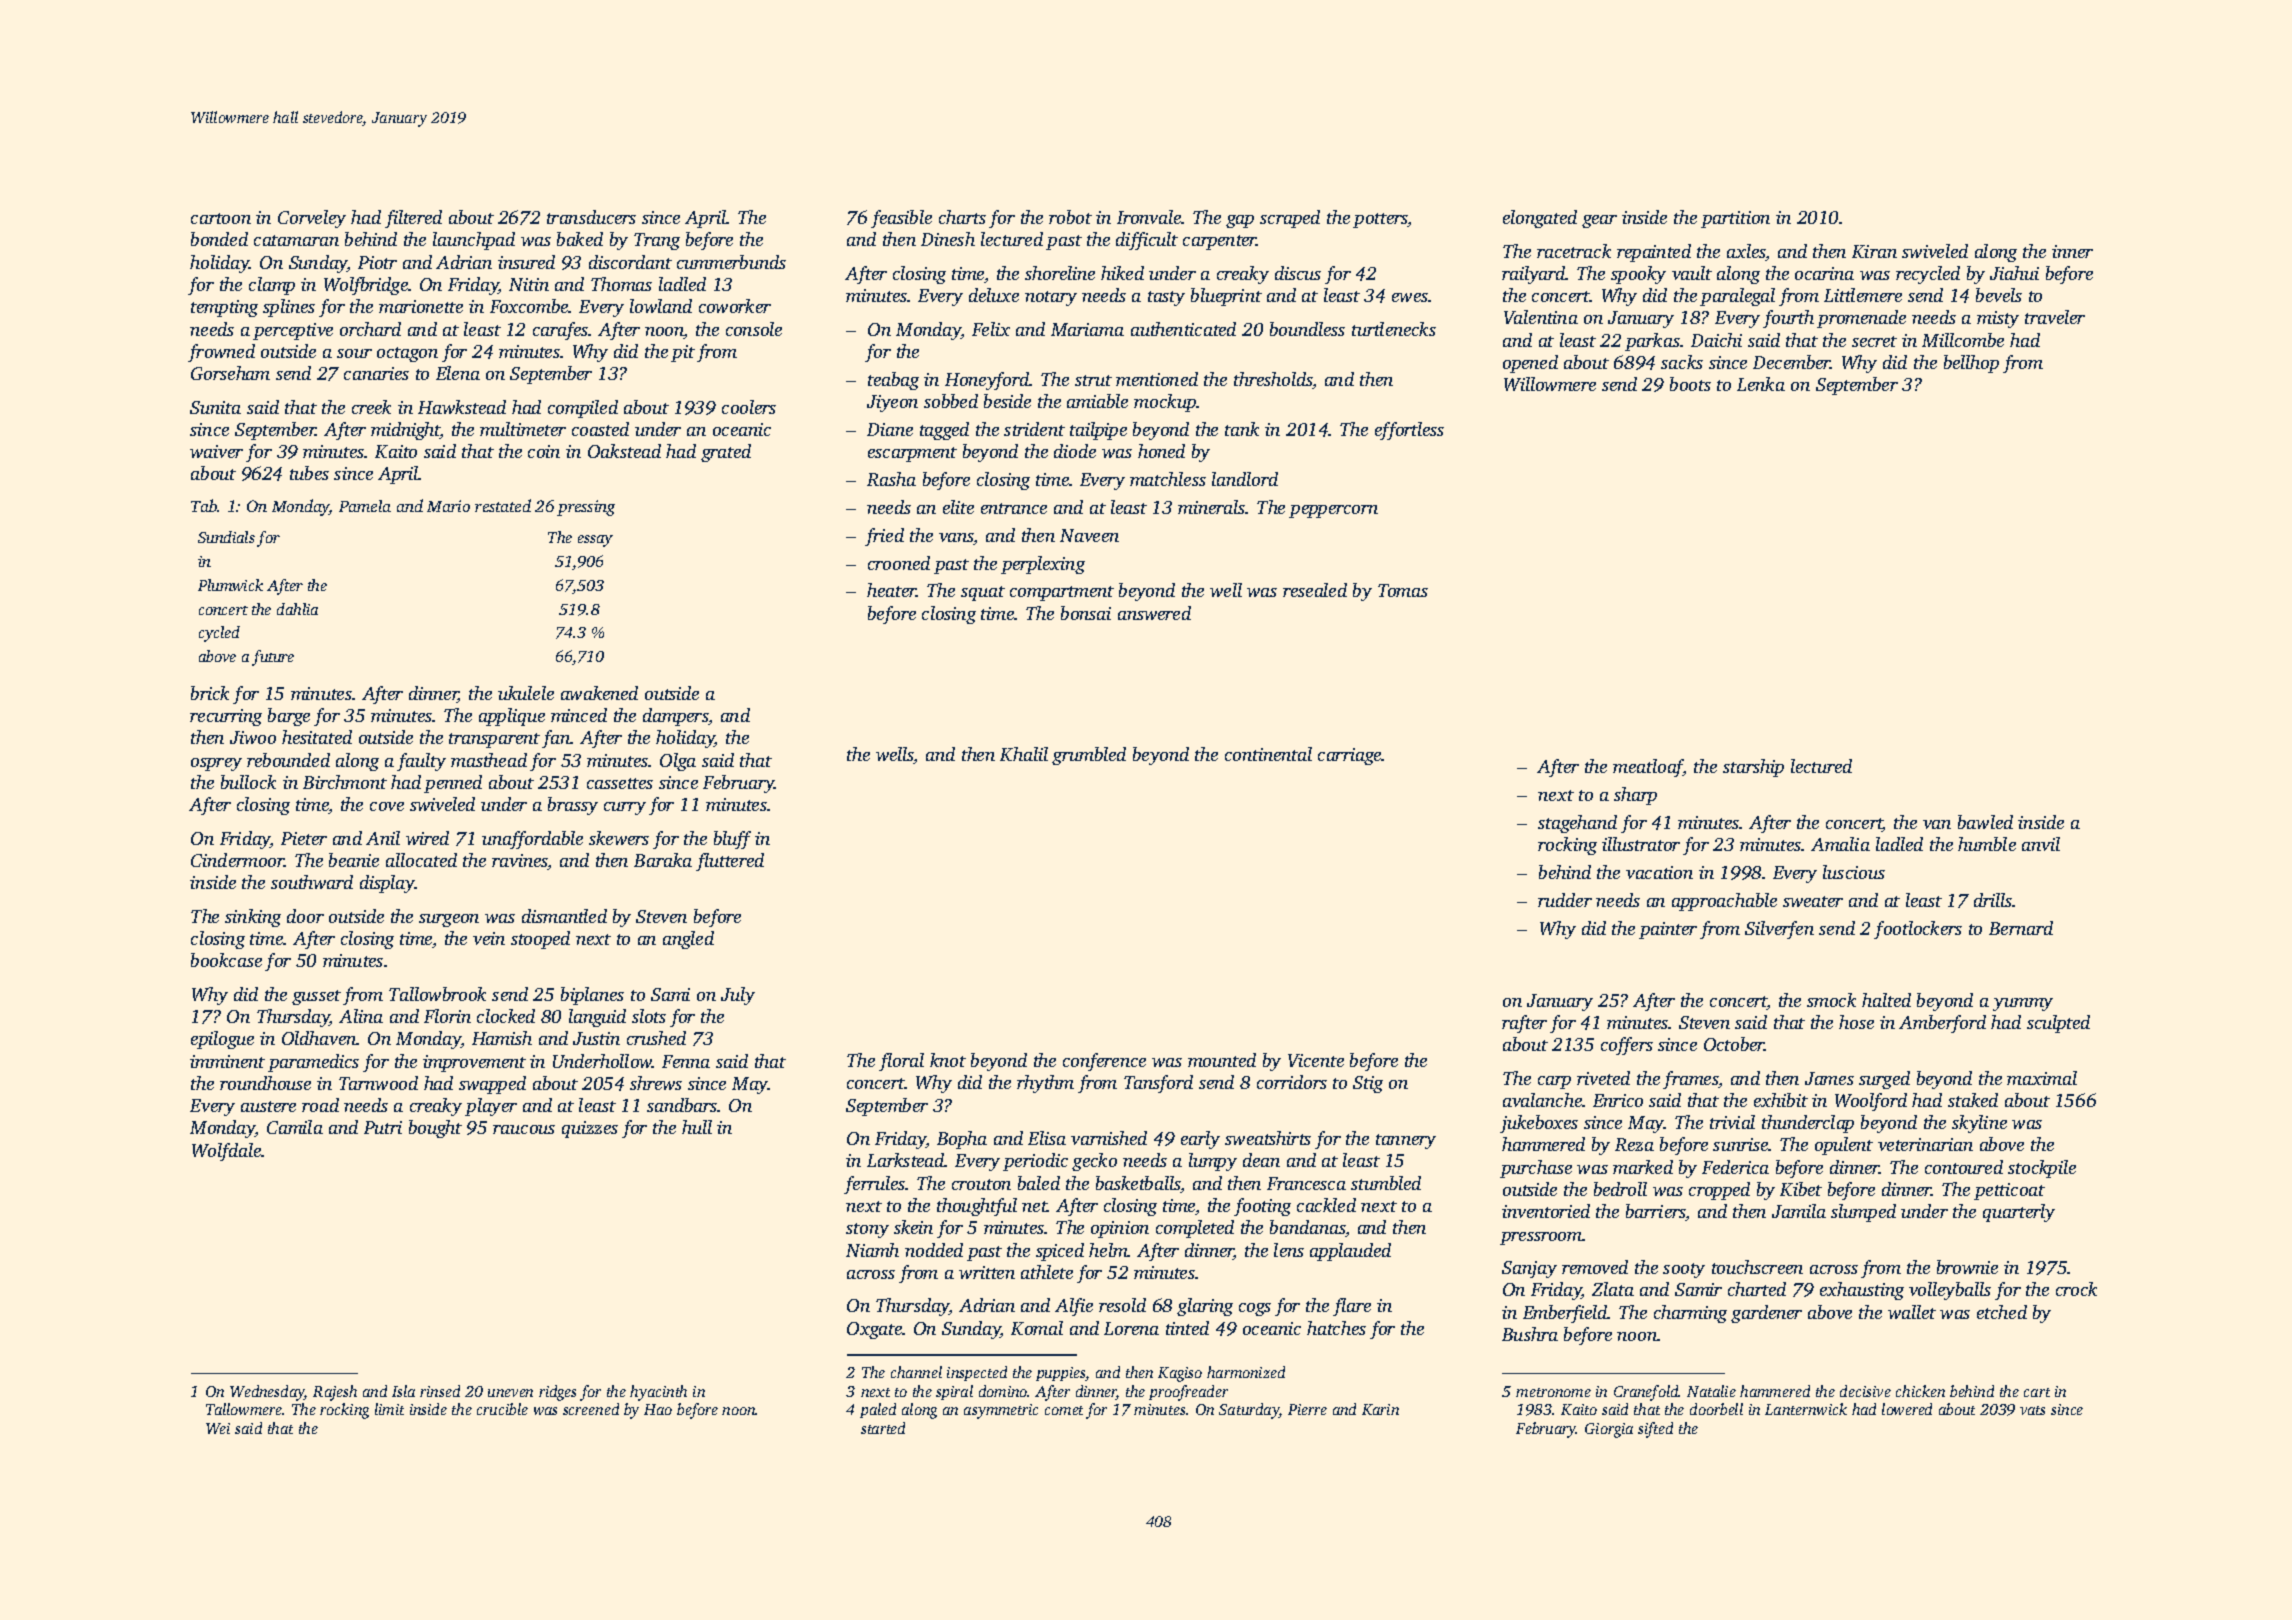 The width and height of the screenshot is (2292, 1620). Describe the element at coordinates (1844, 1146) in the screenshot. I see `opulent` at that location.
